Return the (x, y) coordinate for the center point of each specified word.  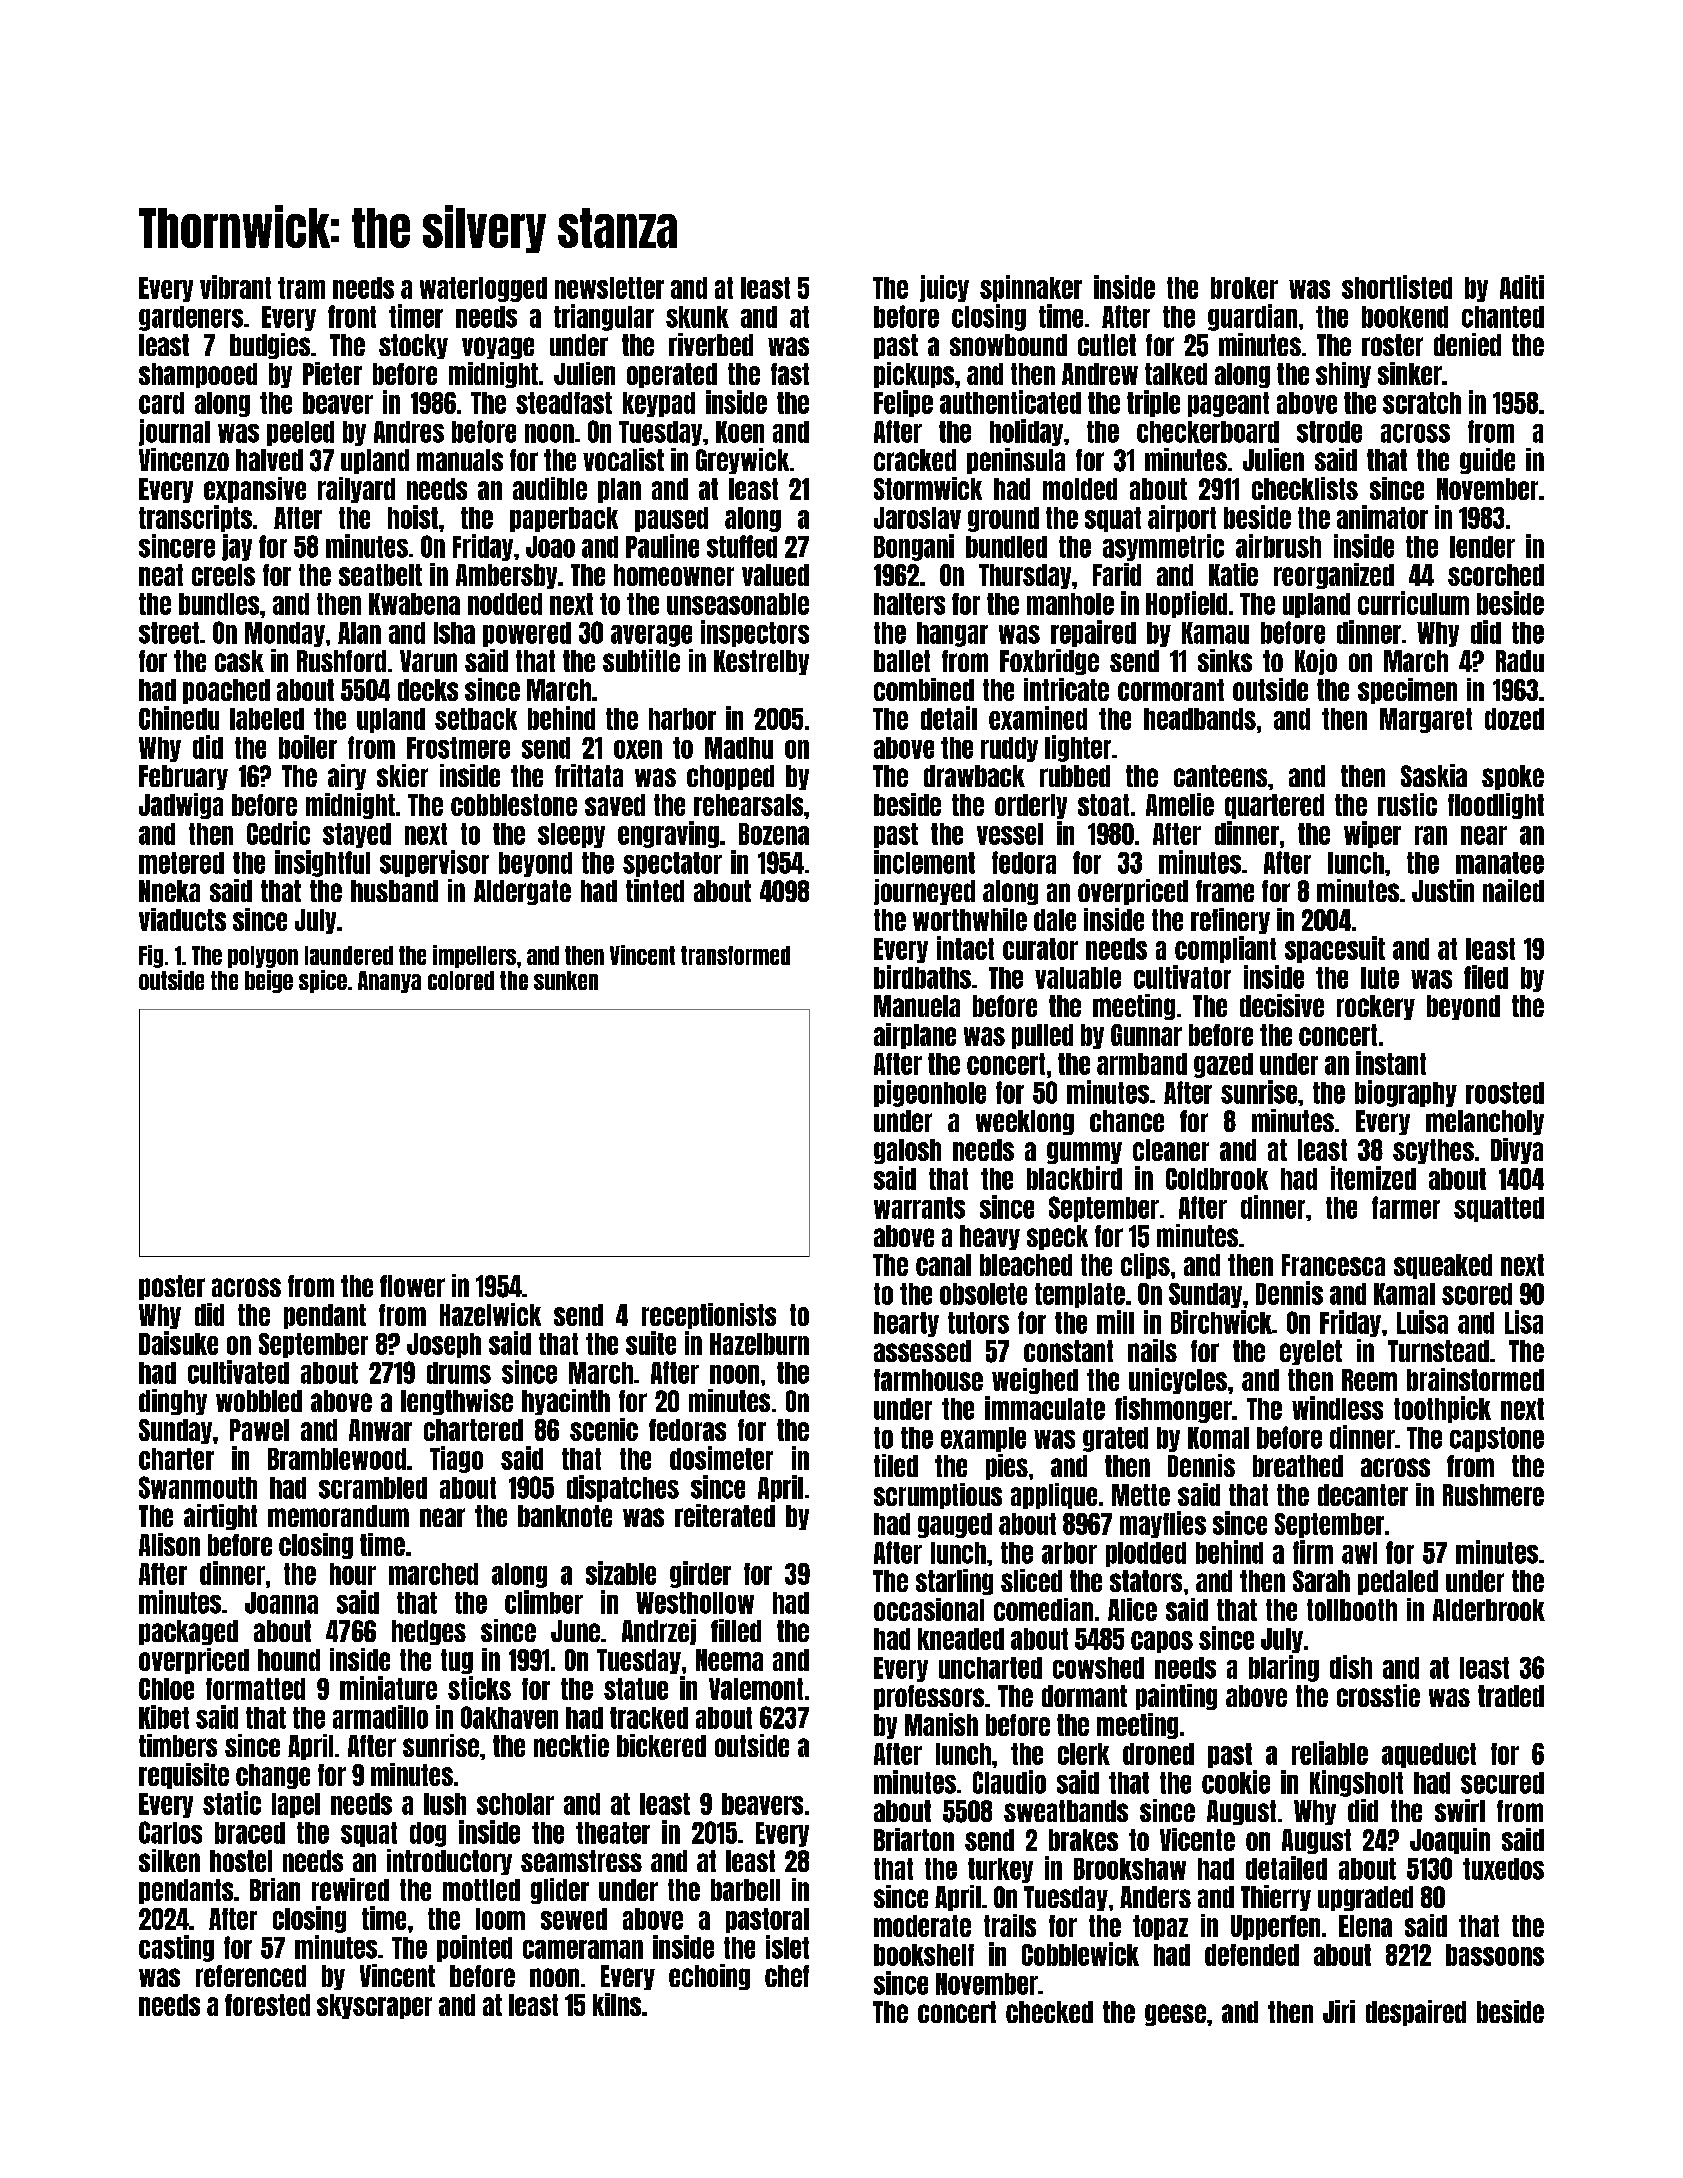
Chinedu (179, 718)
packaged (188, 1632)
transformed (735, 955)
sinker (1410, 373)
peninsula (1016, 461)
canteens (1220, 776)
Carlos (170, 1832)
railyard (356, 490)
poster (172, 1287)
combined (924, 689)
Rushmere (1493, 1495)
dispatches (623, 1488)
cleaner (1171, 1150)
